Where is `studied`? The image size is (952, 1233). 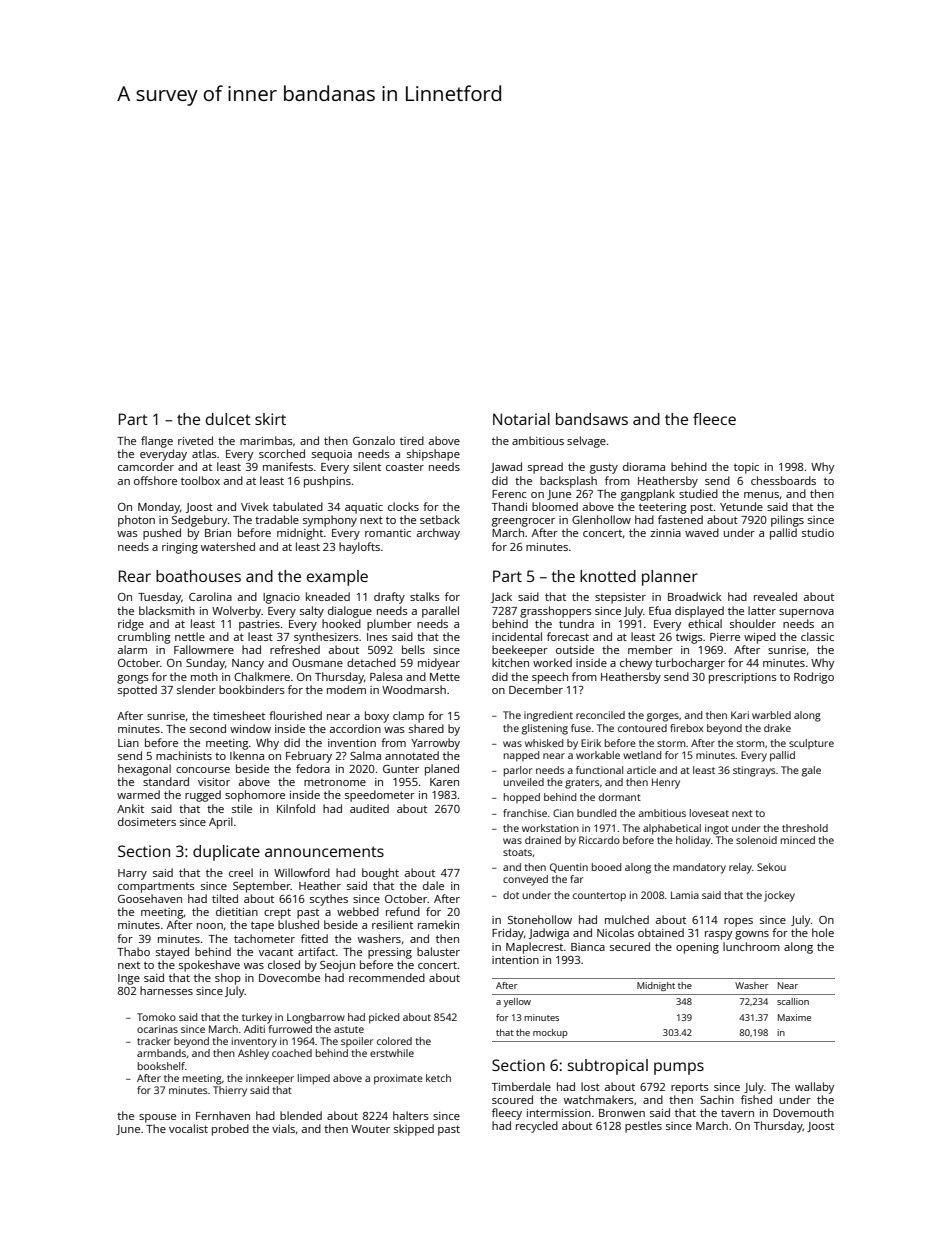 studied is located at coordinates (698, 493).
